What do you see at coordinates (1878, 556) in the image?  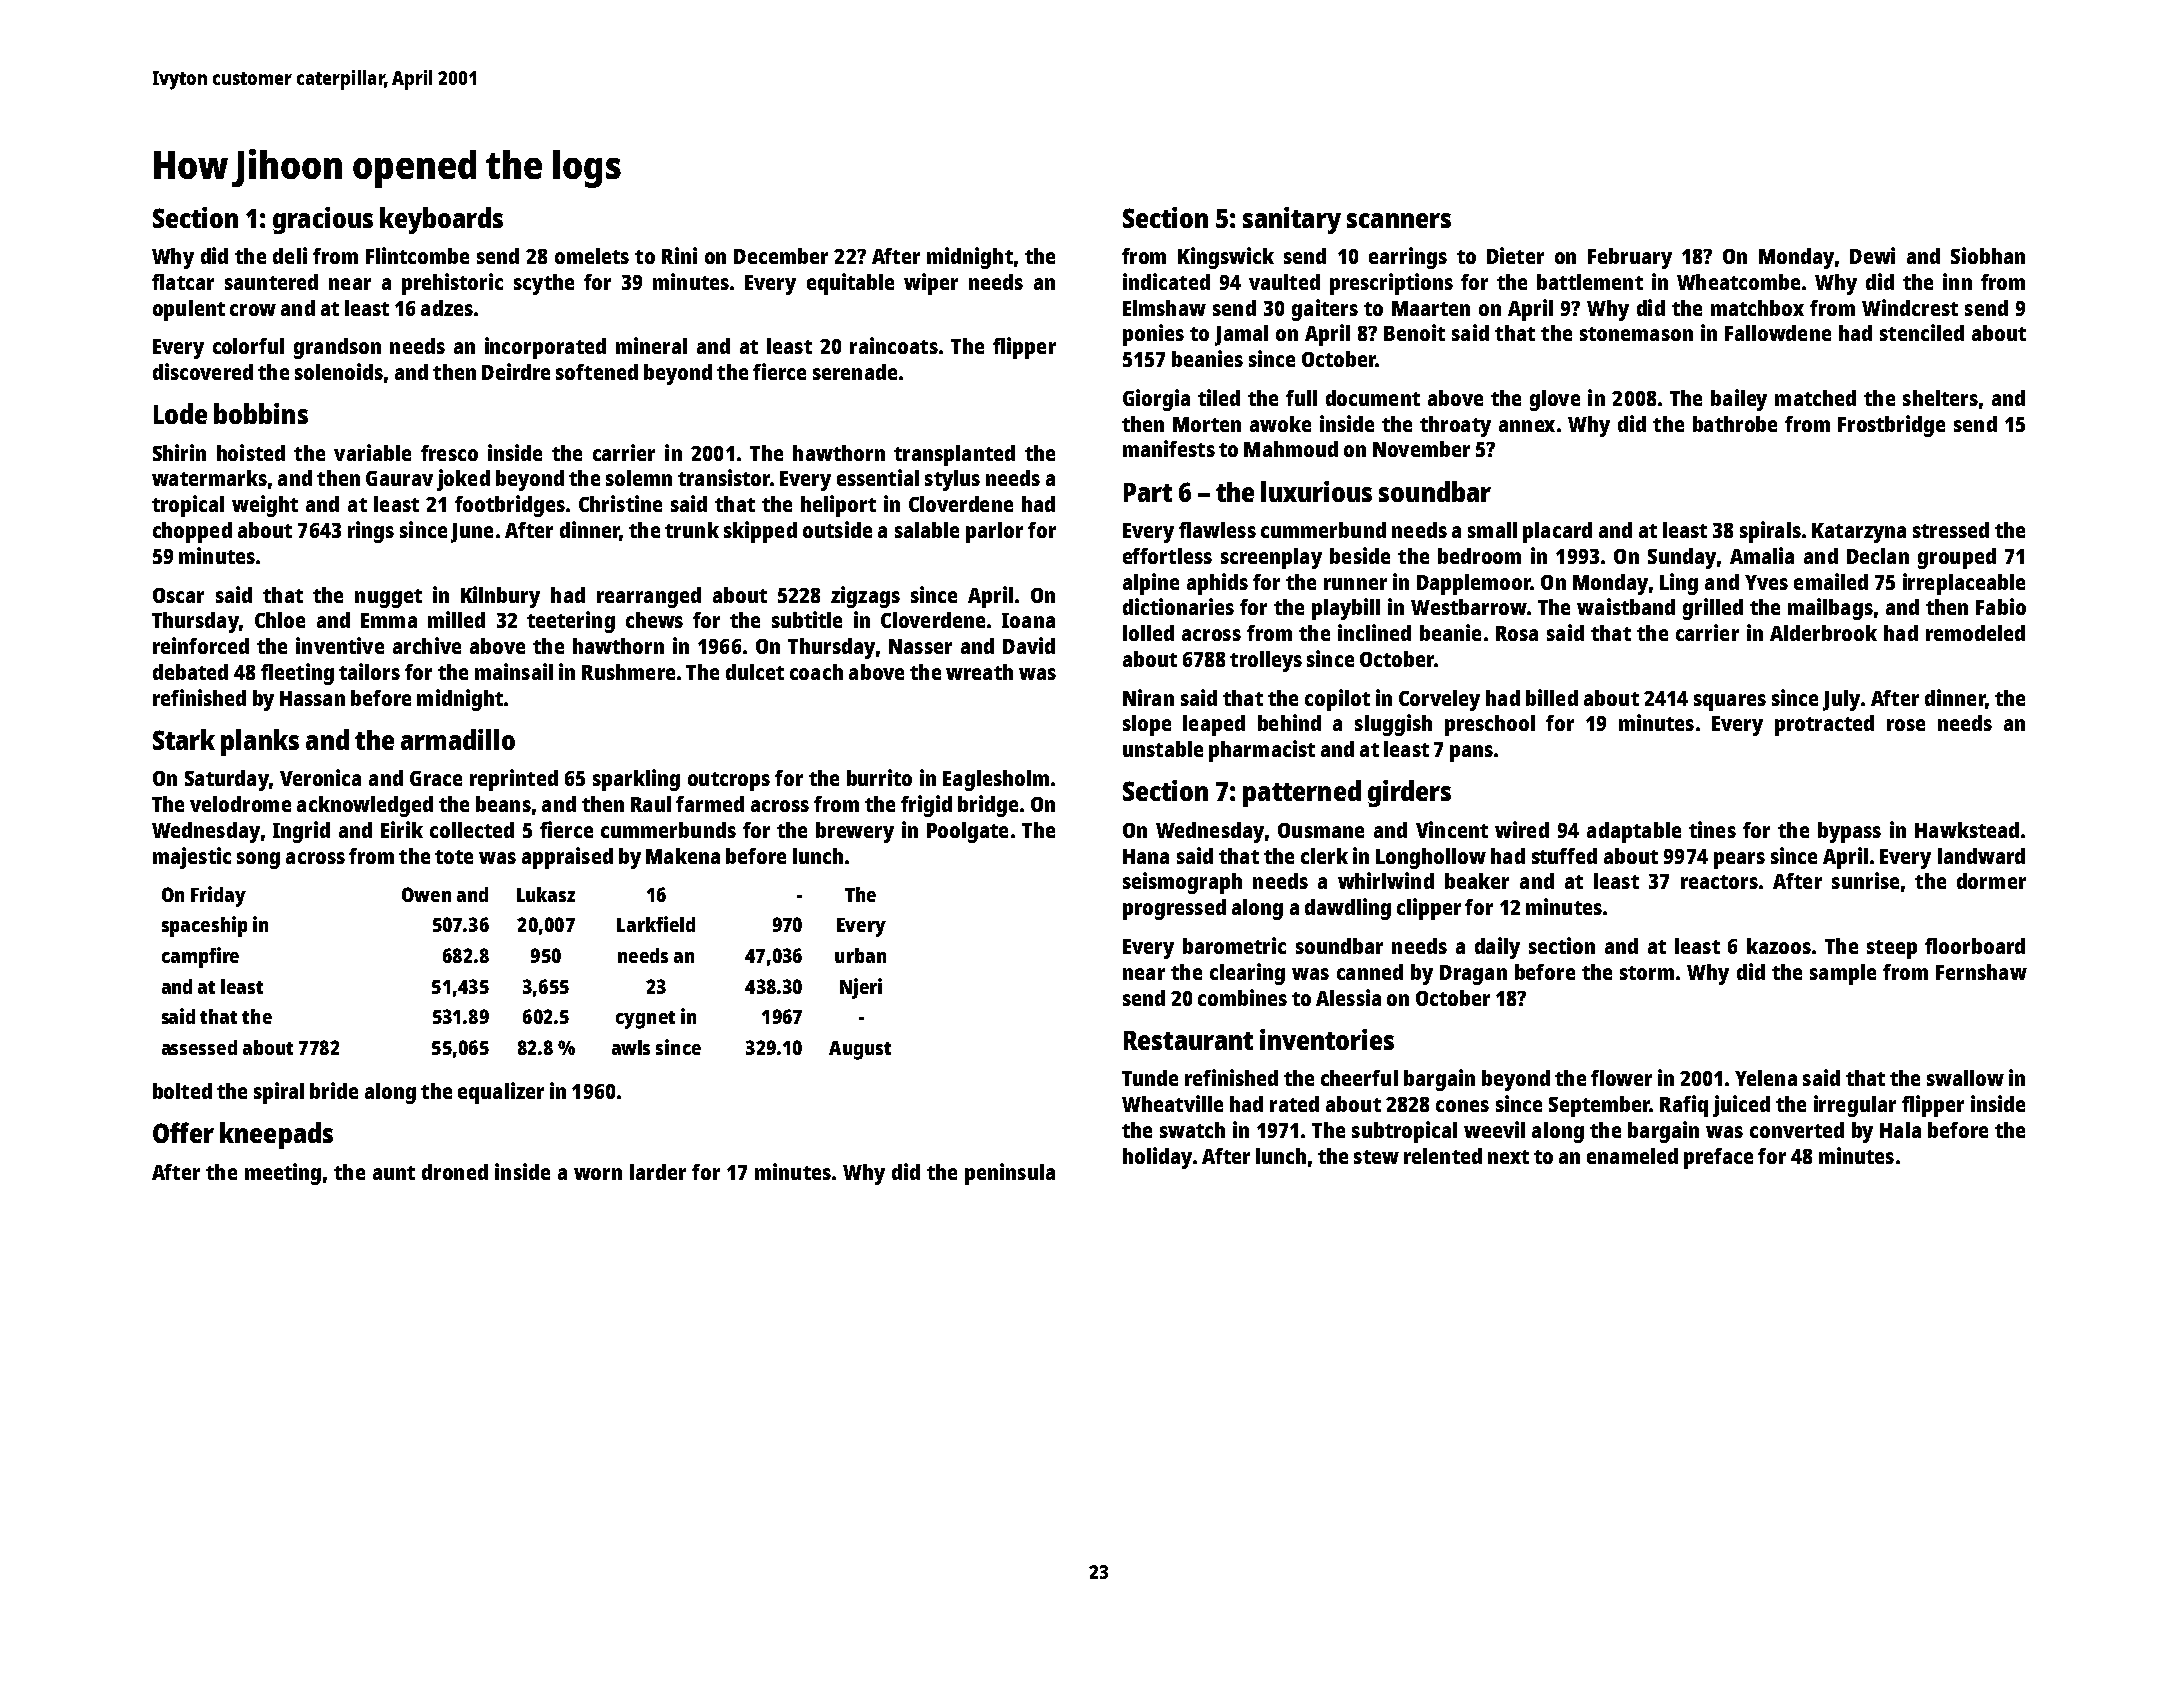 I see `Declan` at bounding box center [1878, 556].
